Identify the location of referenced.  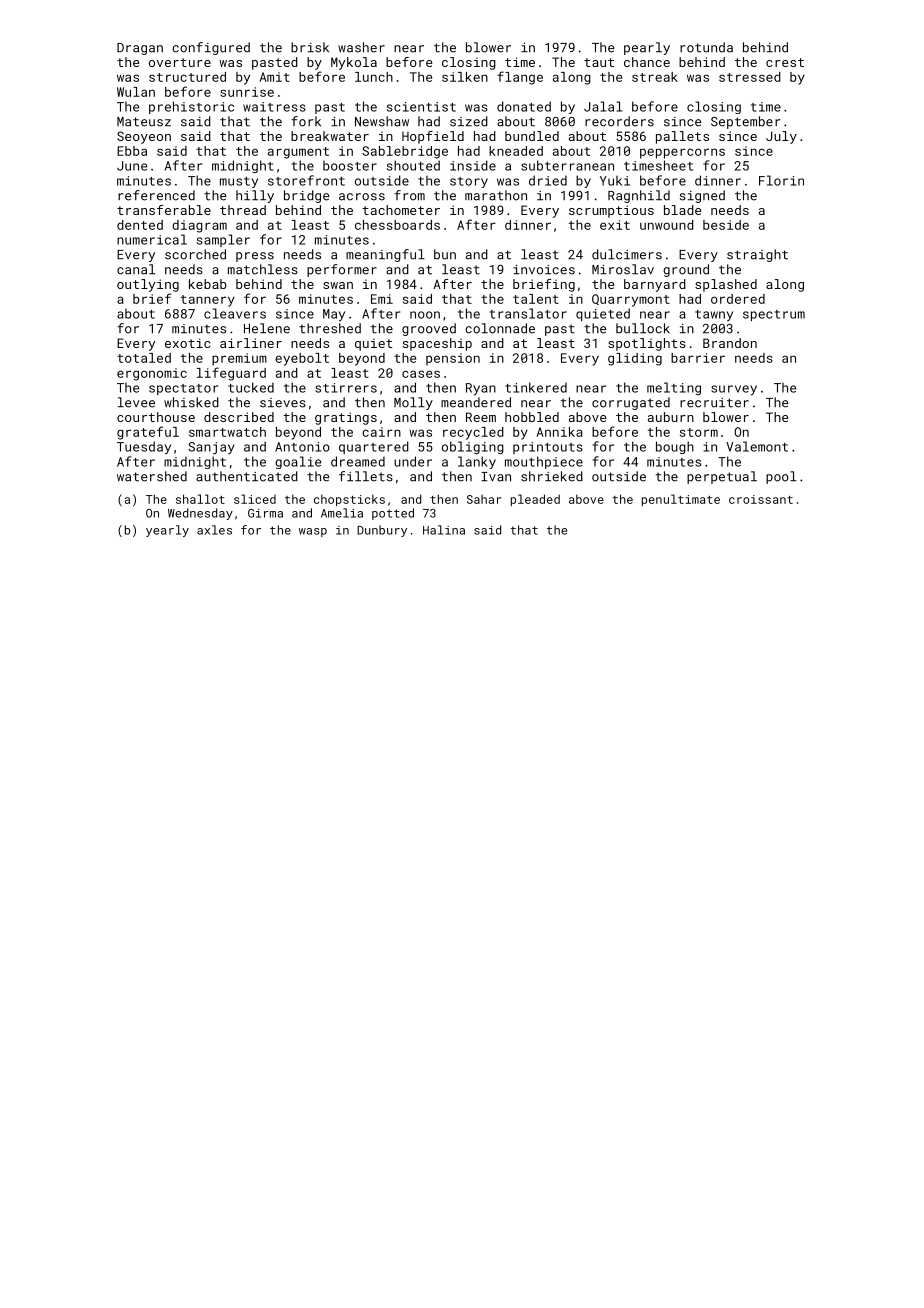
(156, 195).
